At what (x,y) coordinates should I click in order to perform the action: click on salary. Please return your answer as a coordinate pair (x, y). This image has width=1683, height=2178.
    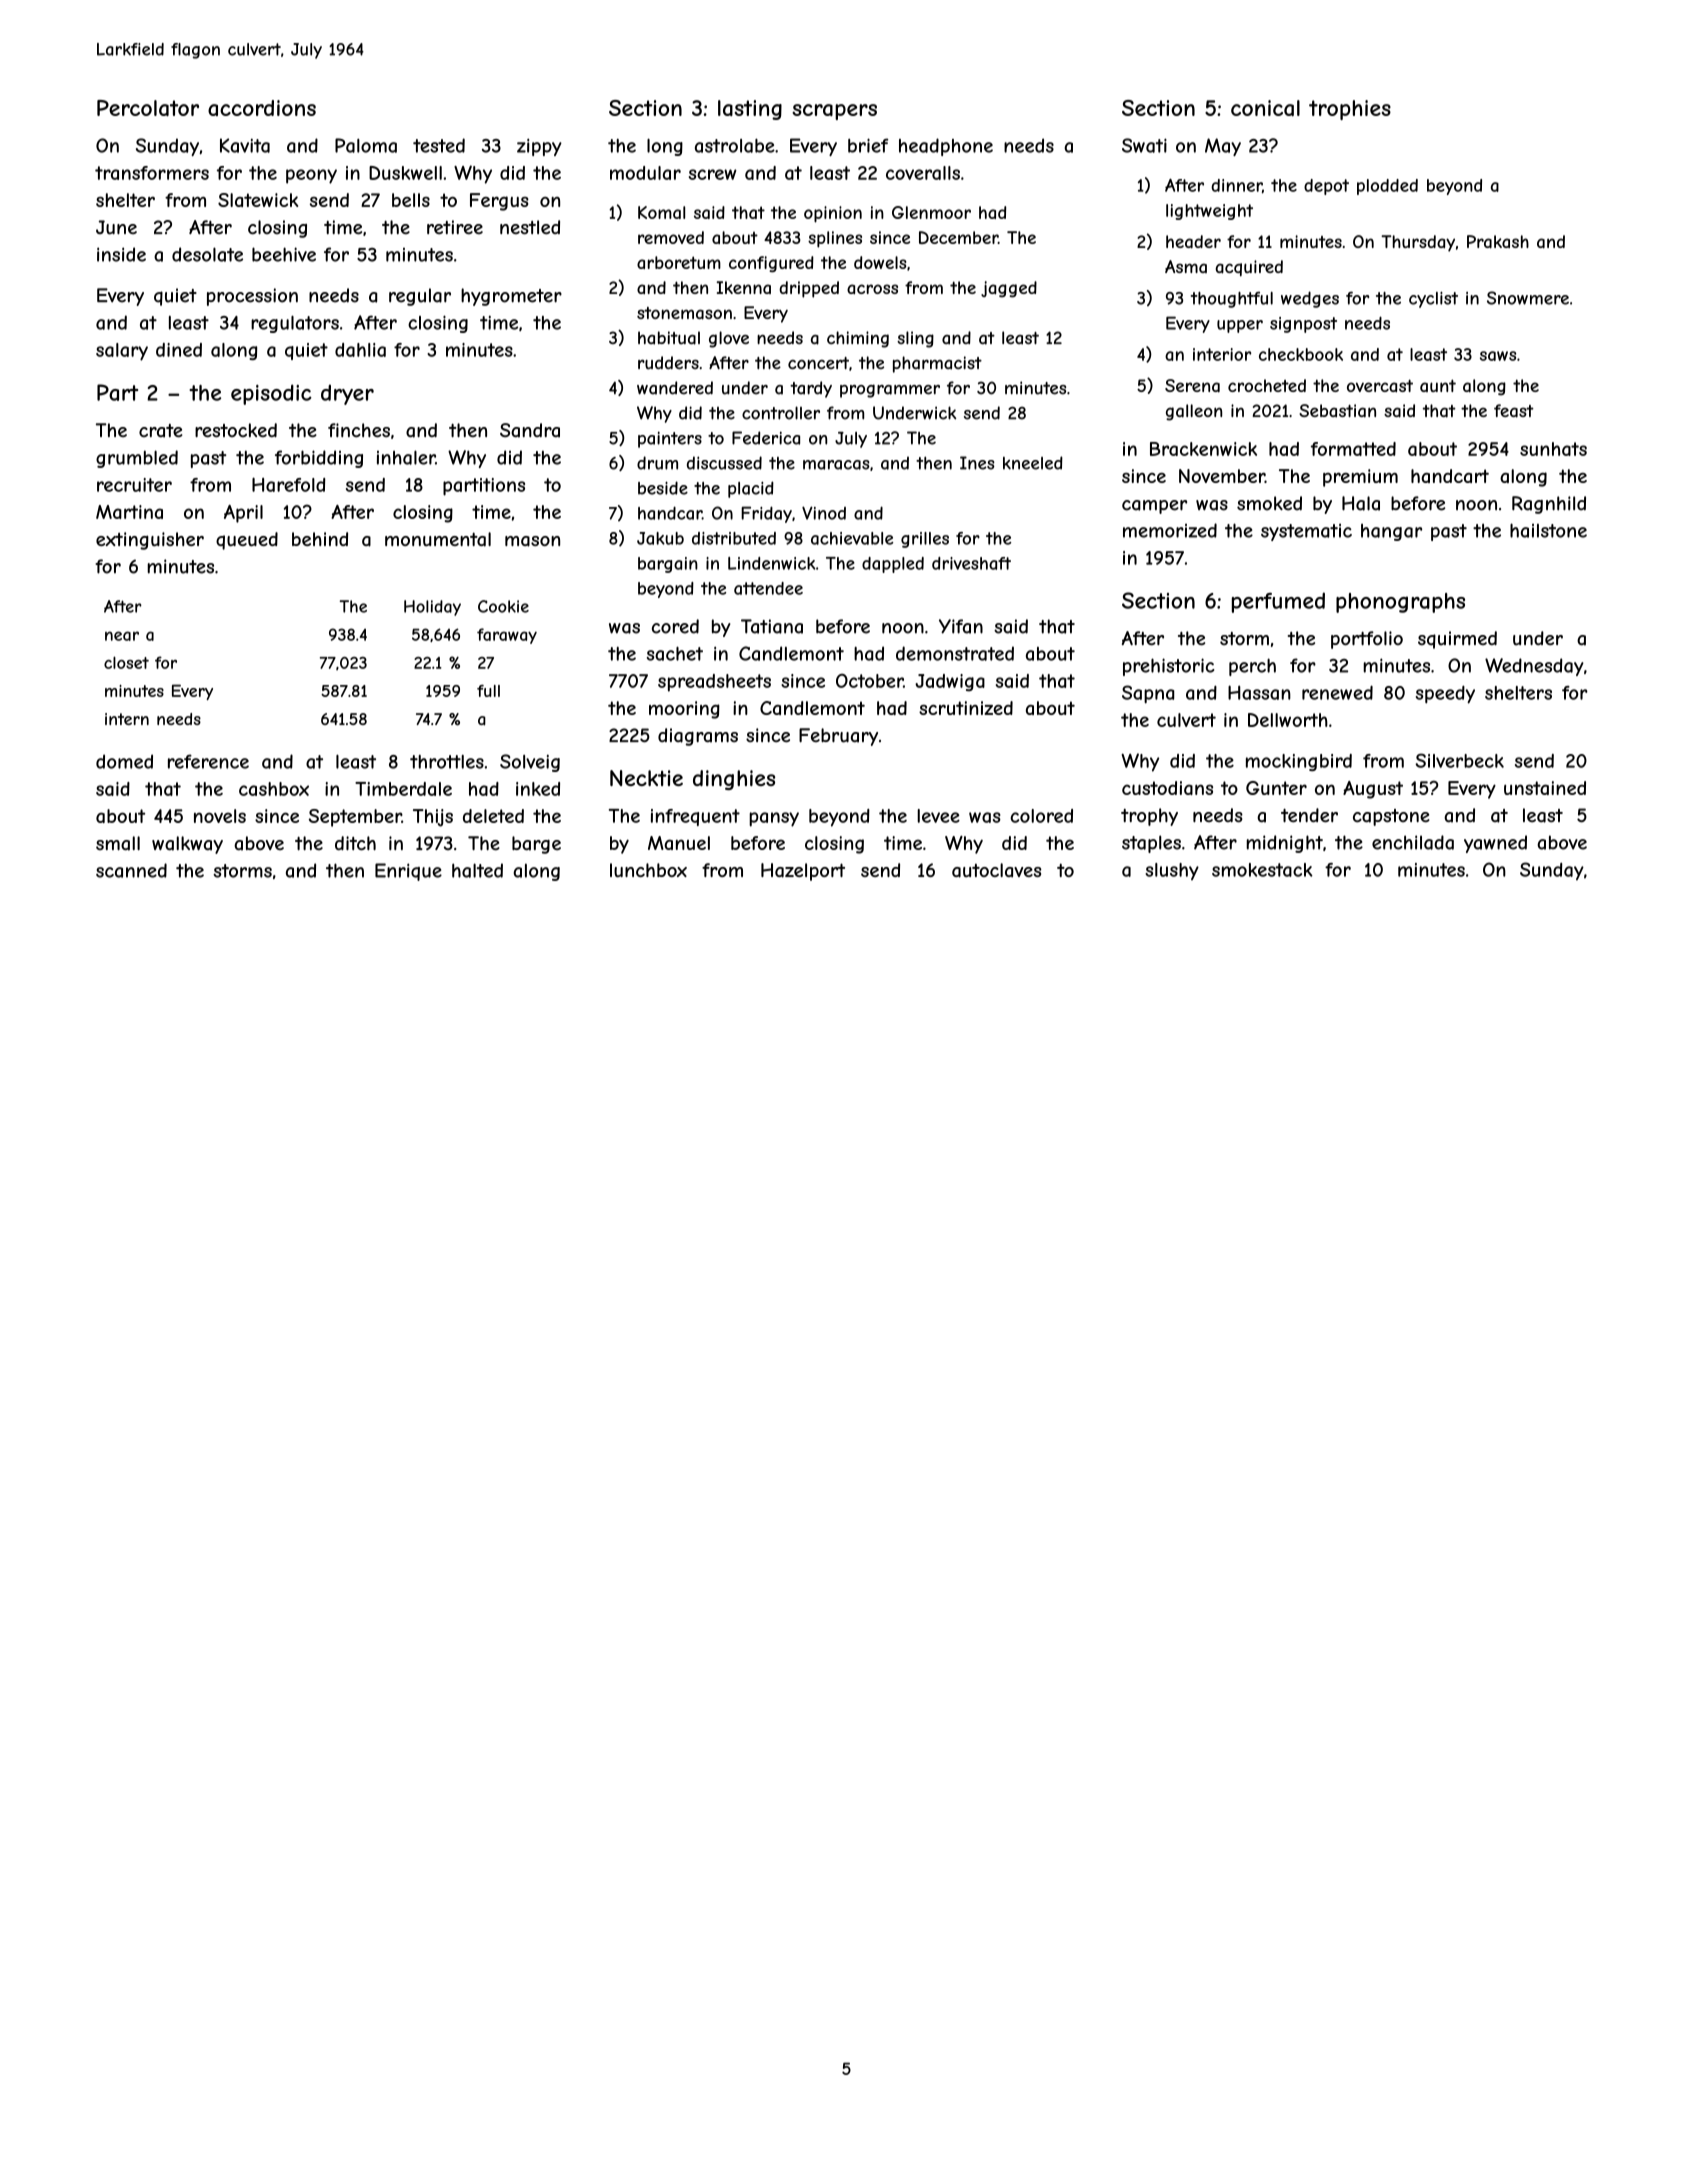
    Looking at the image, I should click on (122, 352).
